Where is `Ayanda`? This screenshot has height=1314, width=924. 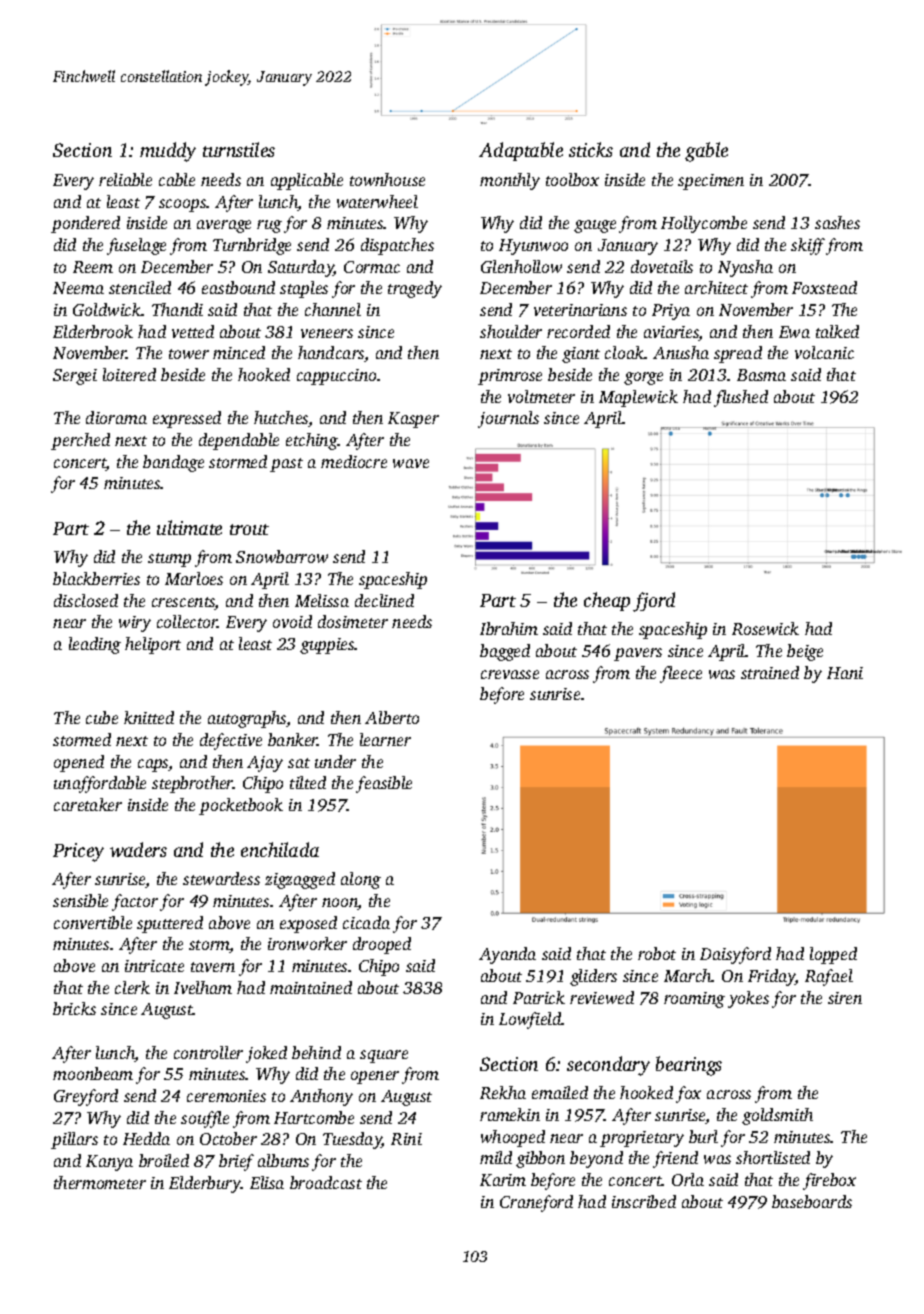
Ayanda is located at coordinates (507, 955).
